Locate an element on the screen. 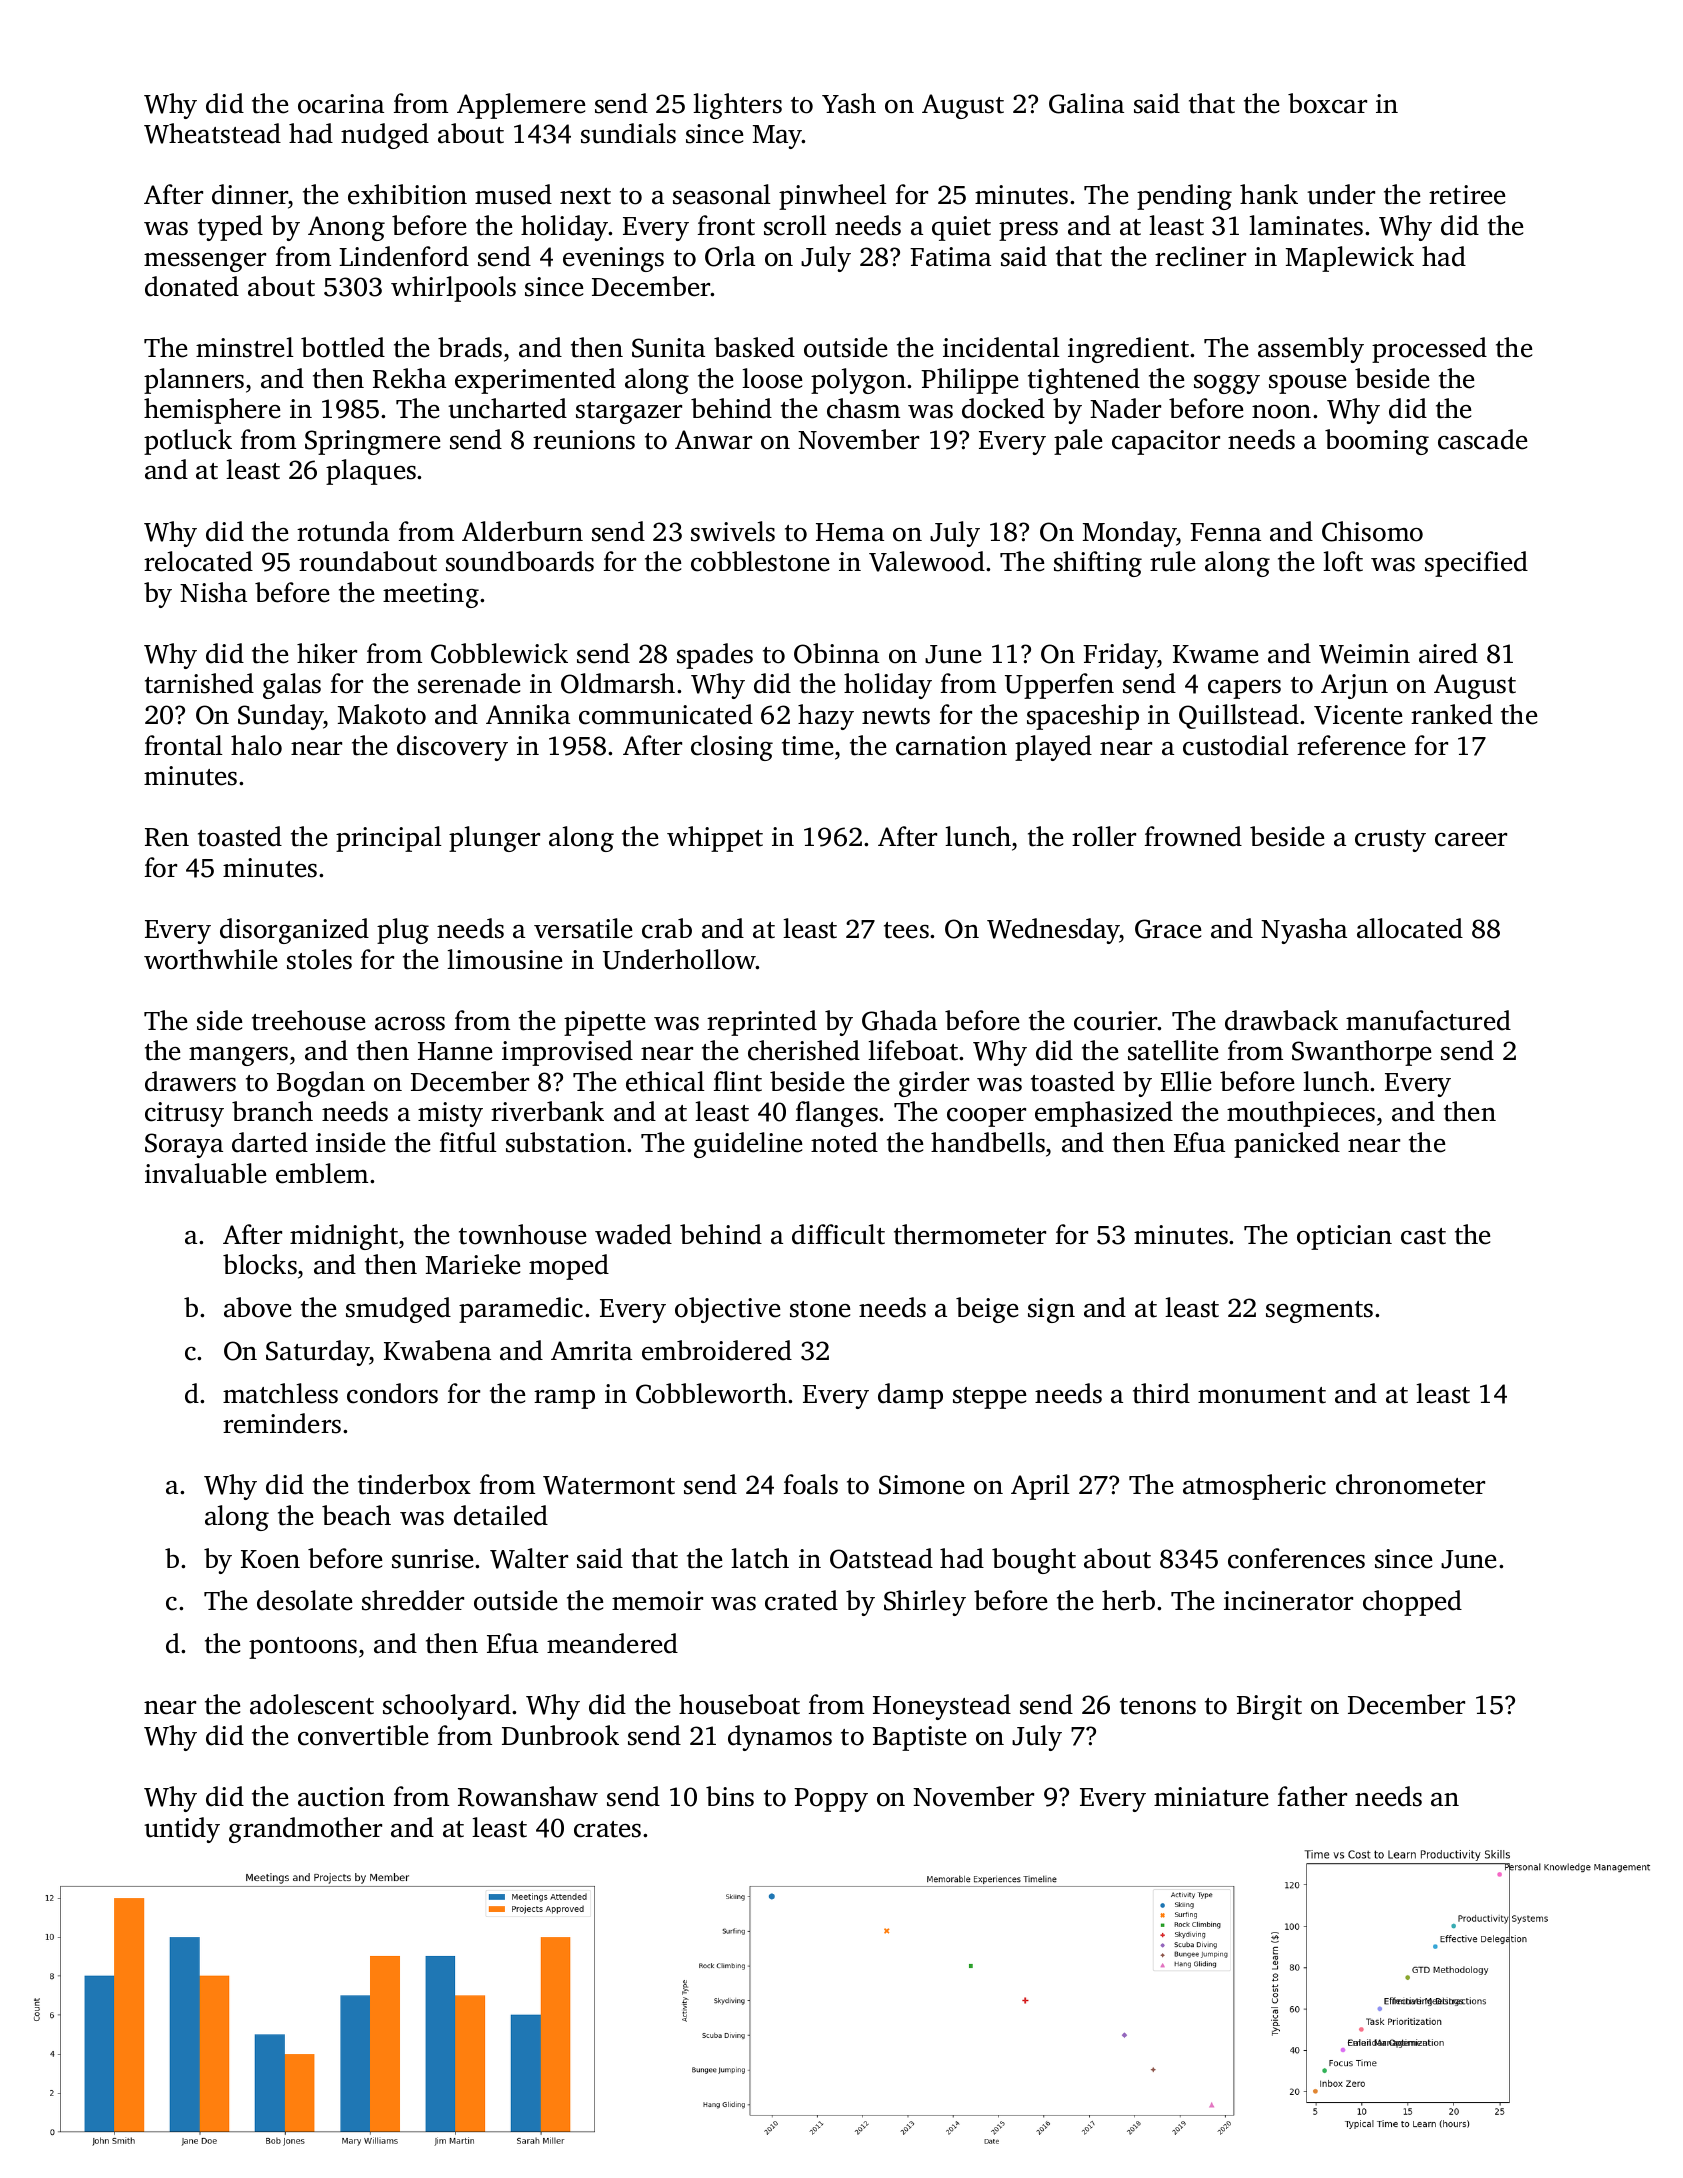 Image resolution: width=1683 pixels, height=2178 pixels. tenons is located at coordinates (1158, 1706).
